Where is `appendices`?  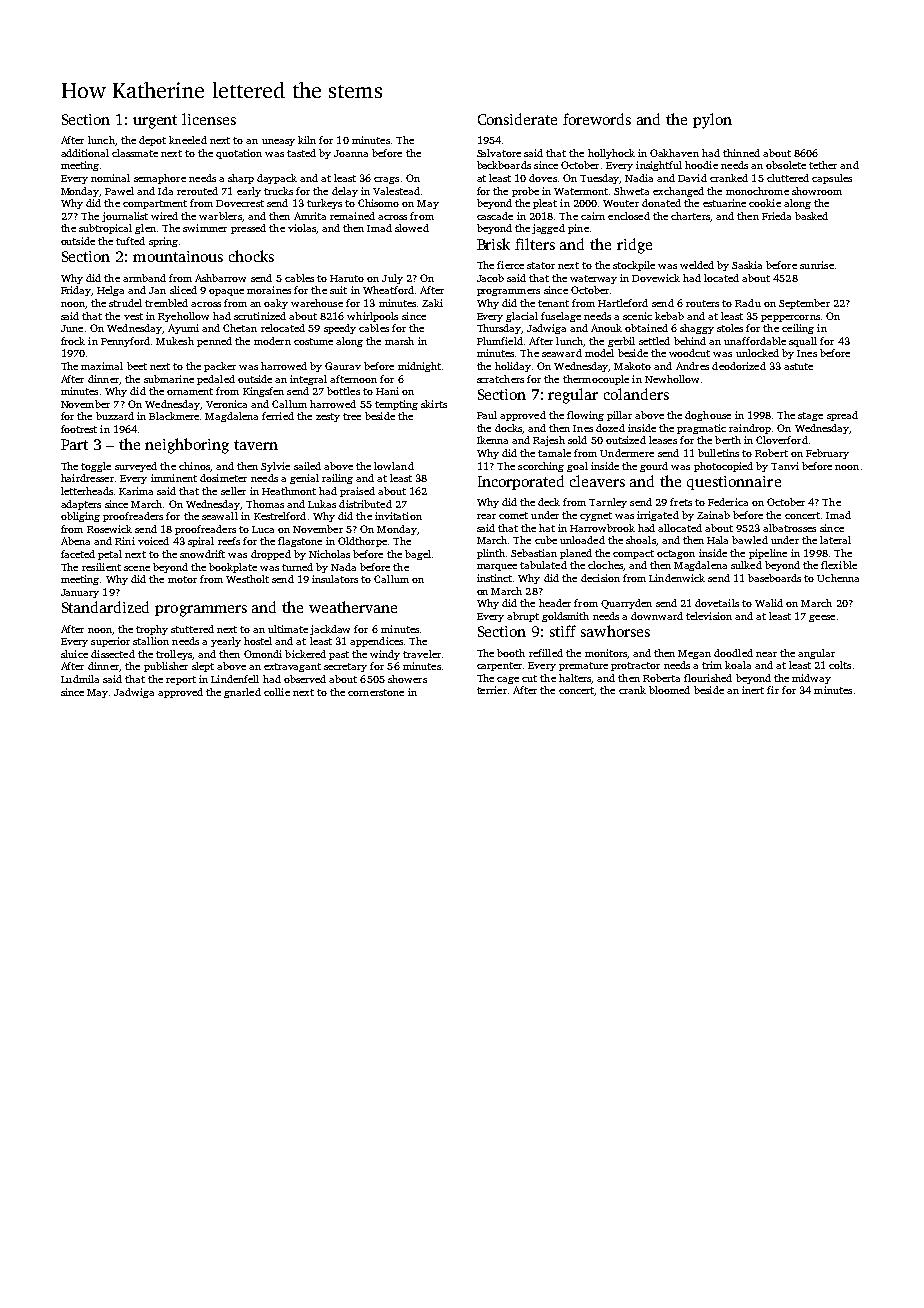 appendices is located at coordinates (376, 642).
